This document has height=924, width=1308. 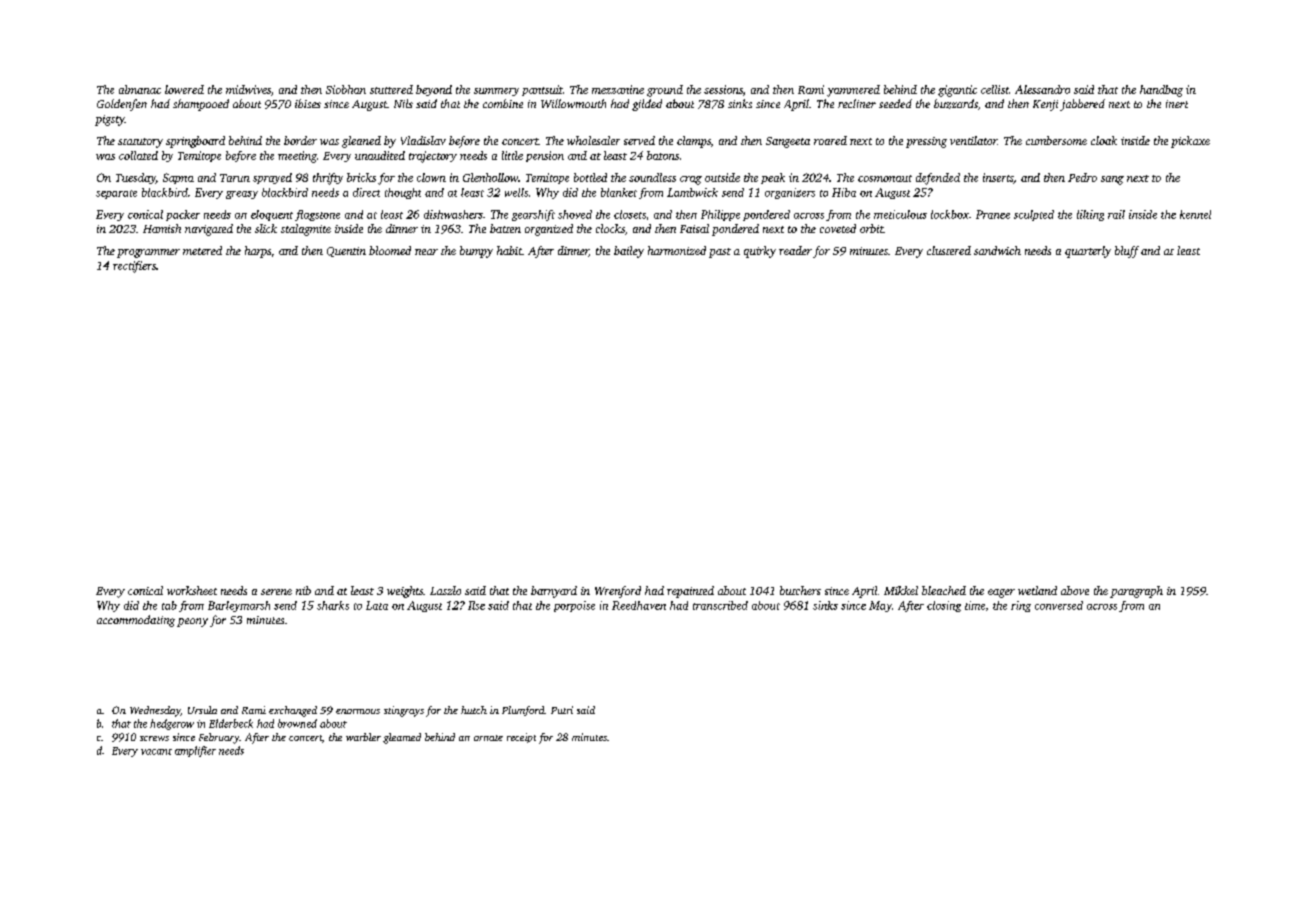 I want to click on nib, so click(x=303, y=590).
